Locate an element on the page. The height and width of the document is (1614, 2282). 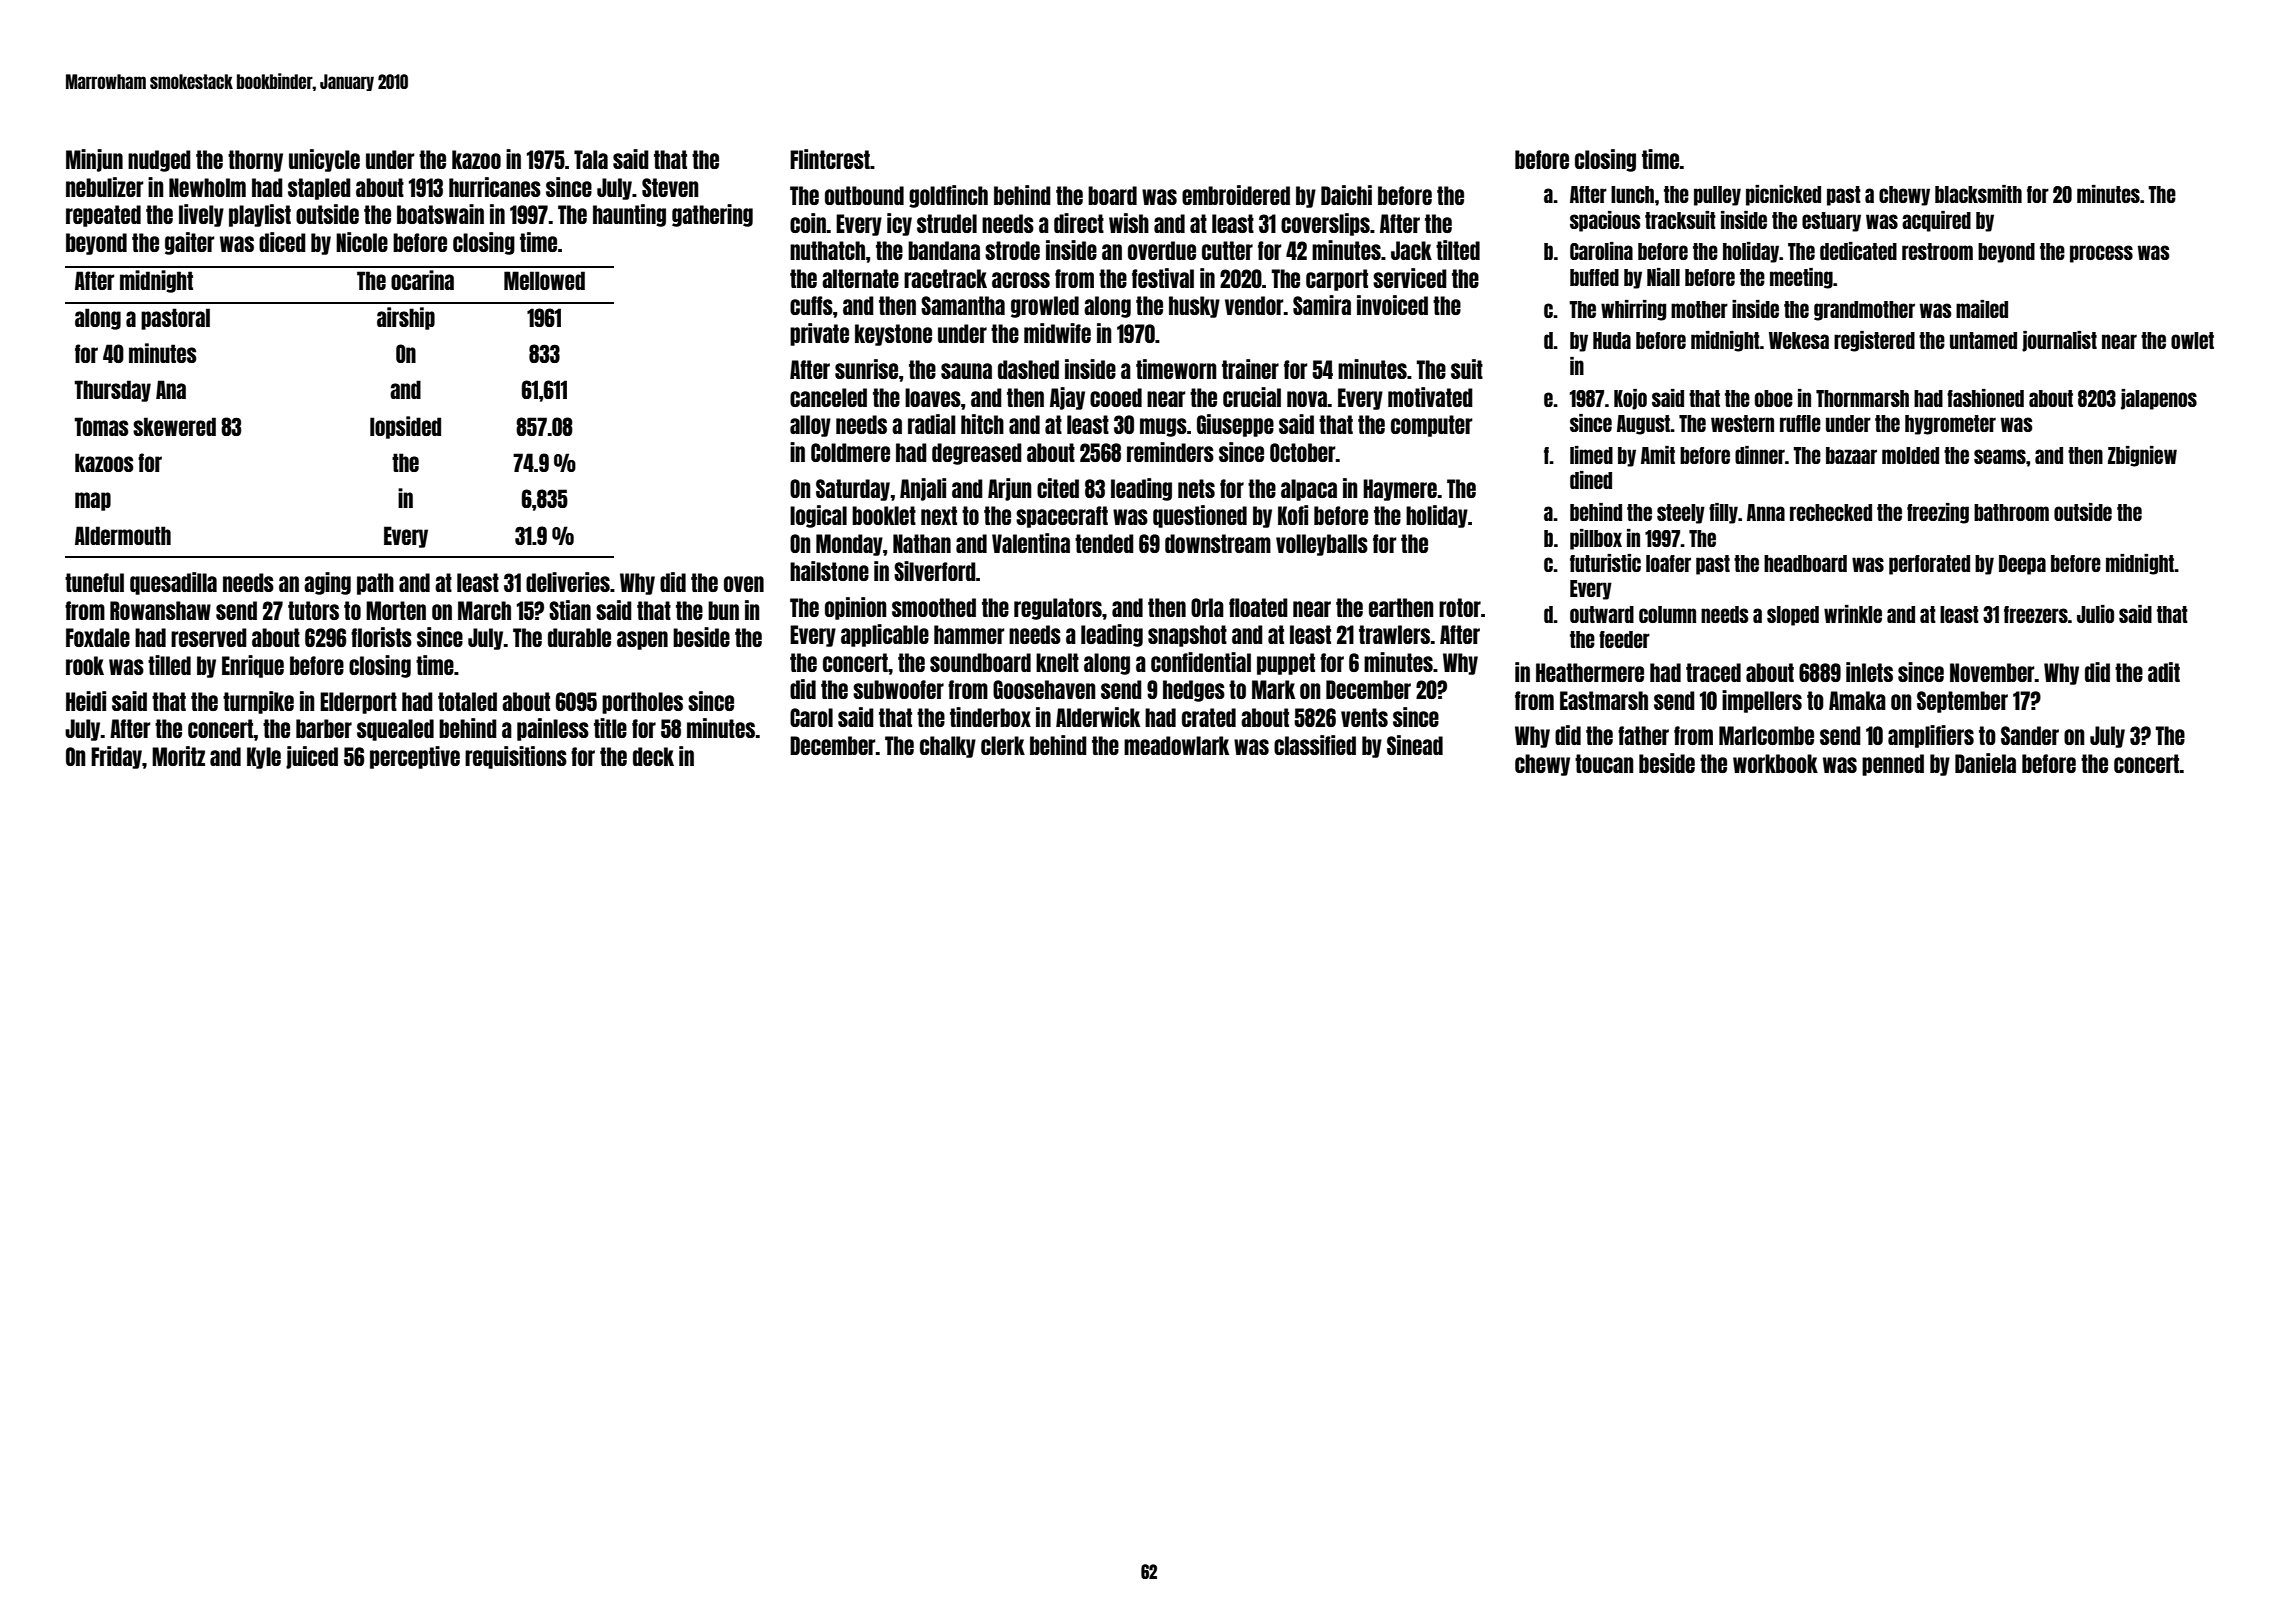
blacksmith is located at coordinates (1978, 194).
